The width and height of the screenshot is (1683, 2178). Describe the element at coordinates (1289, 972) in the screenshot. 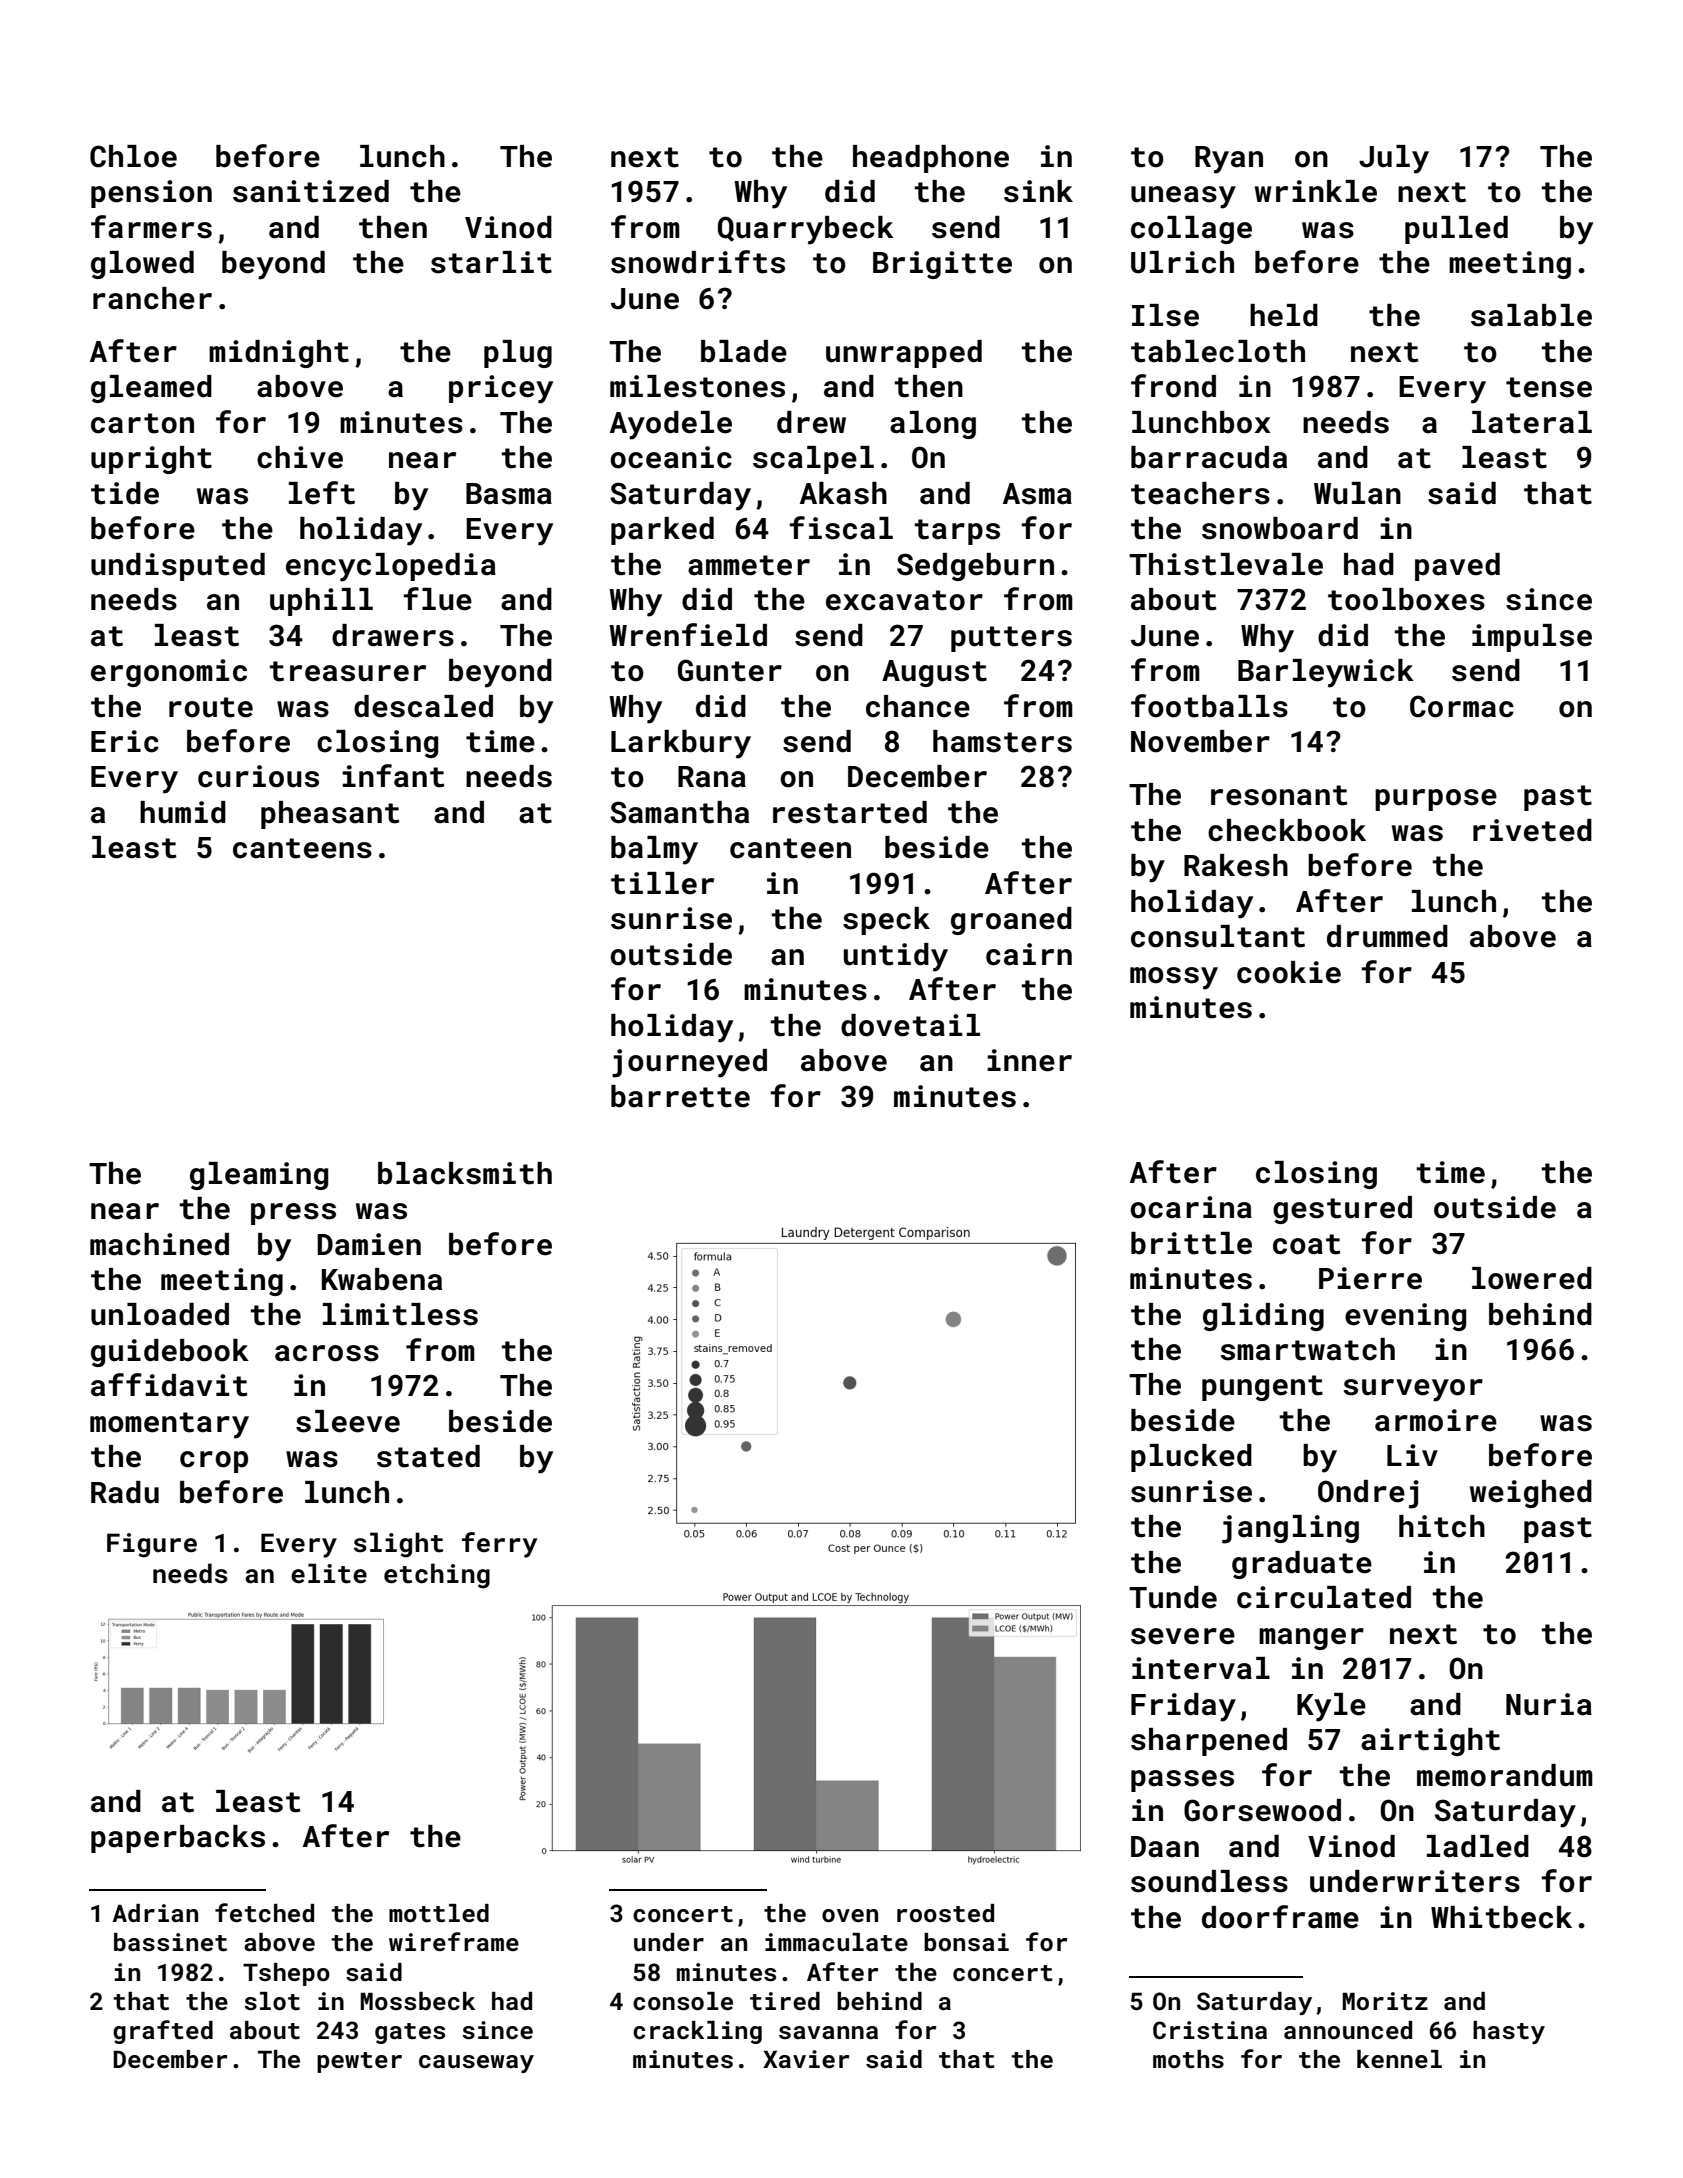

I see `cookie` at that location.
